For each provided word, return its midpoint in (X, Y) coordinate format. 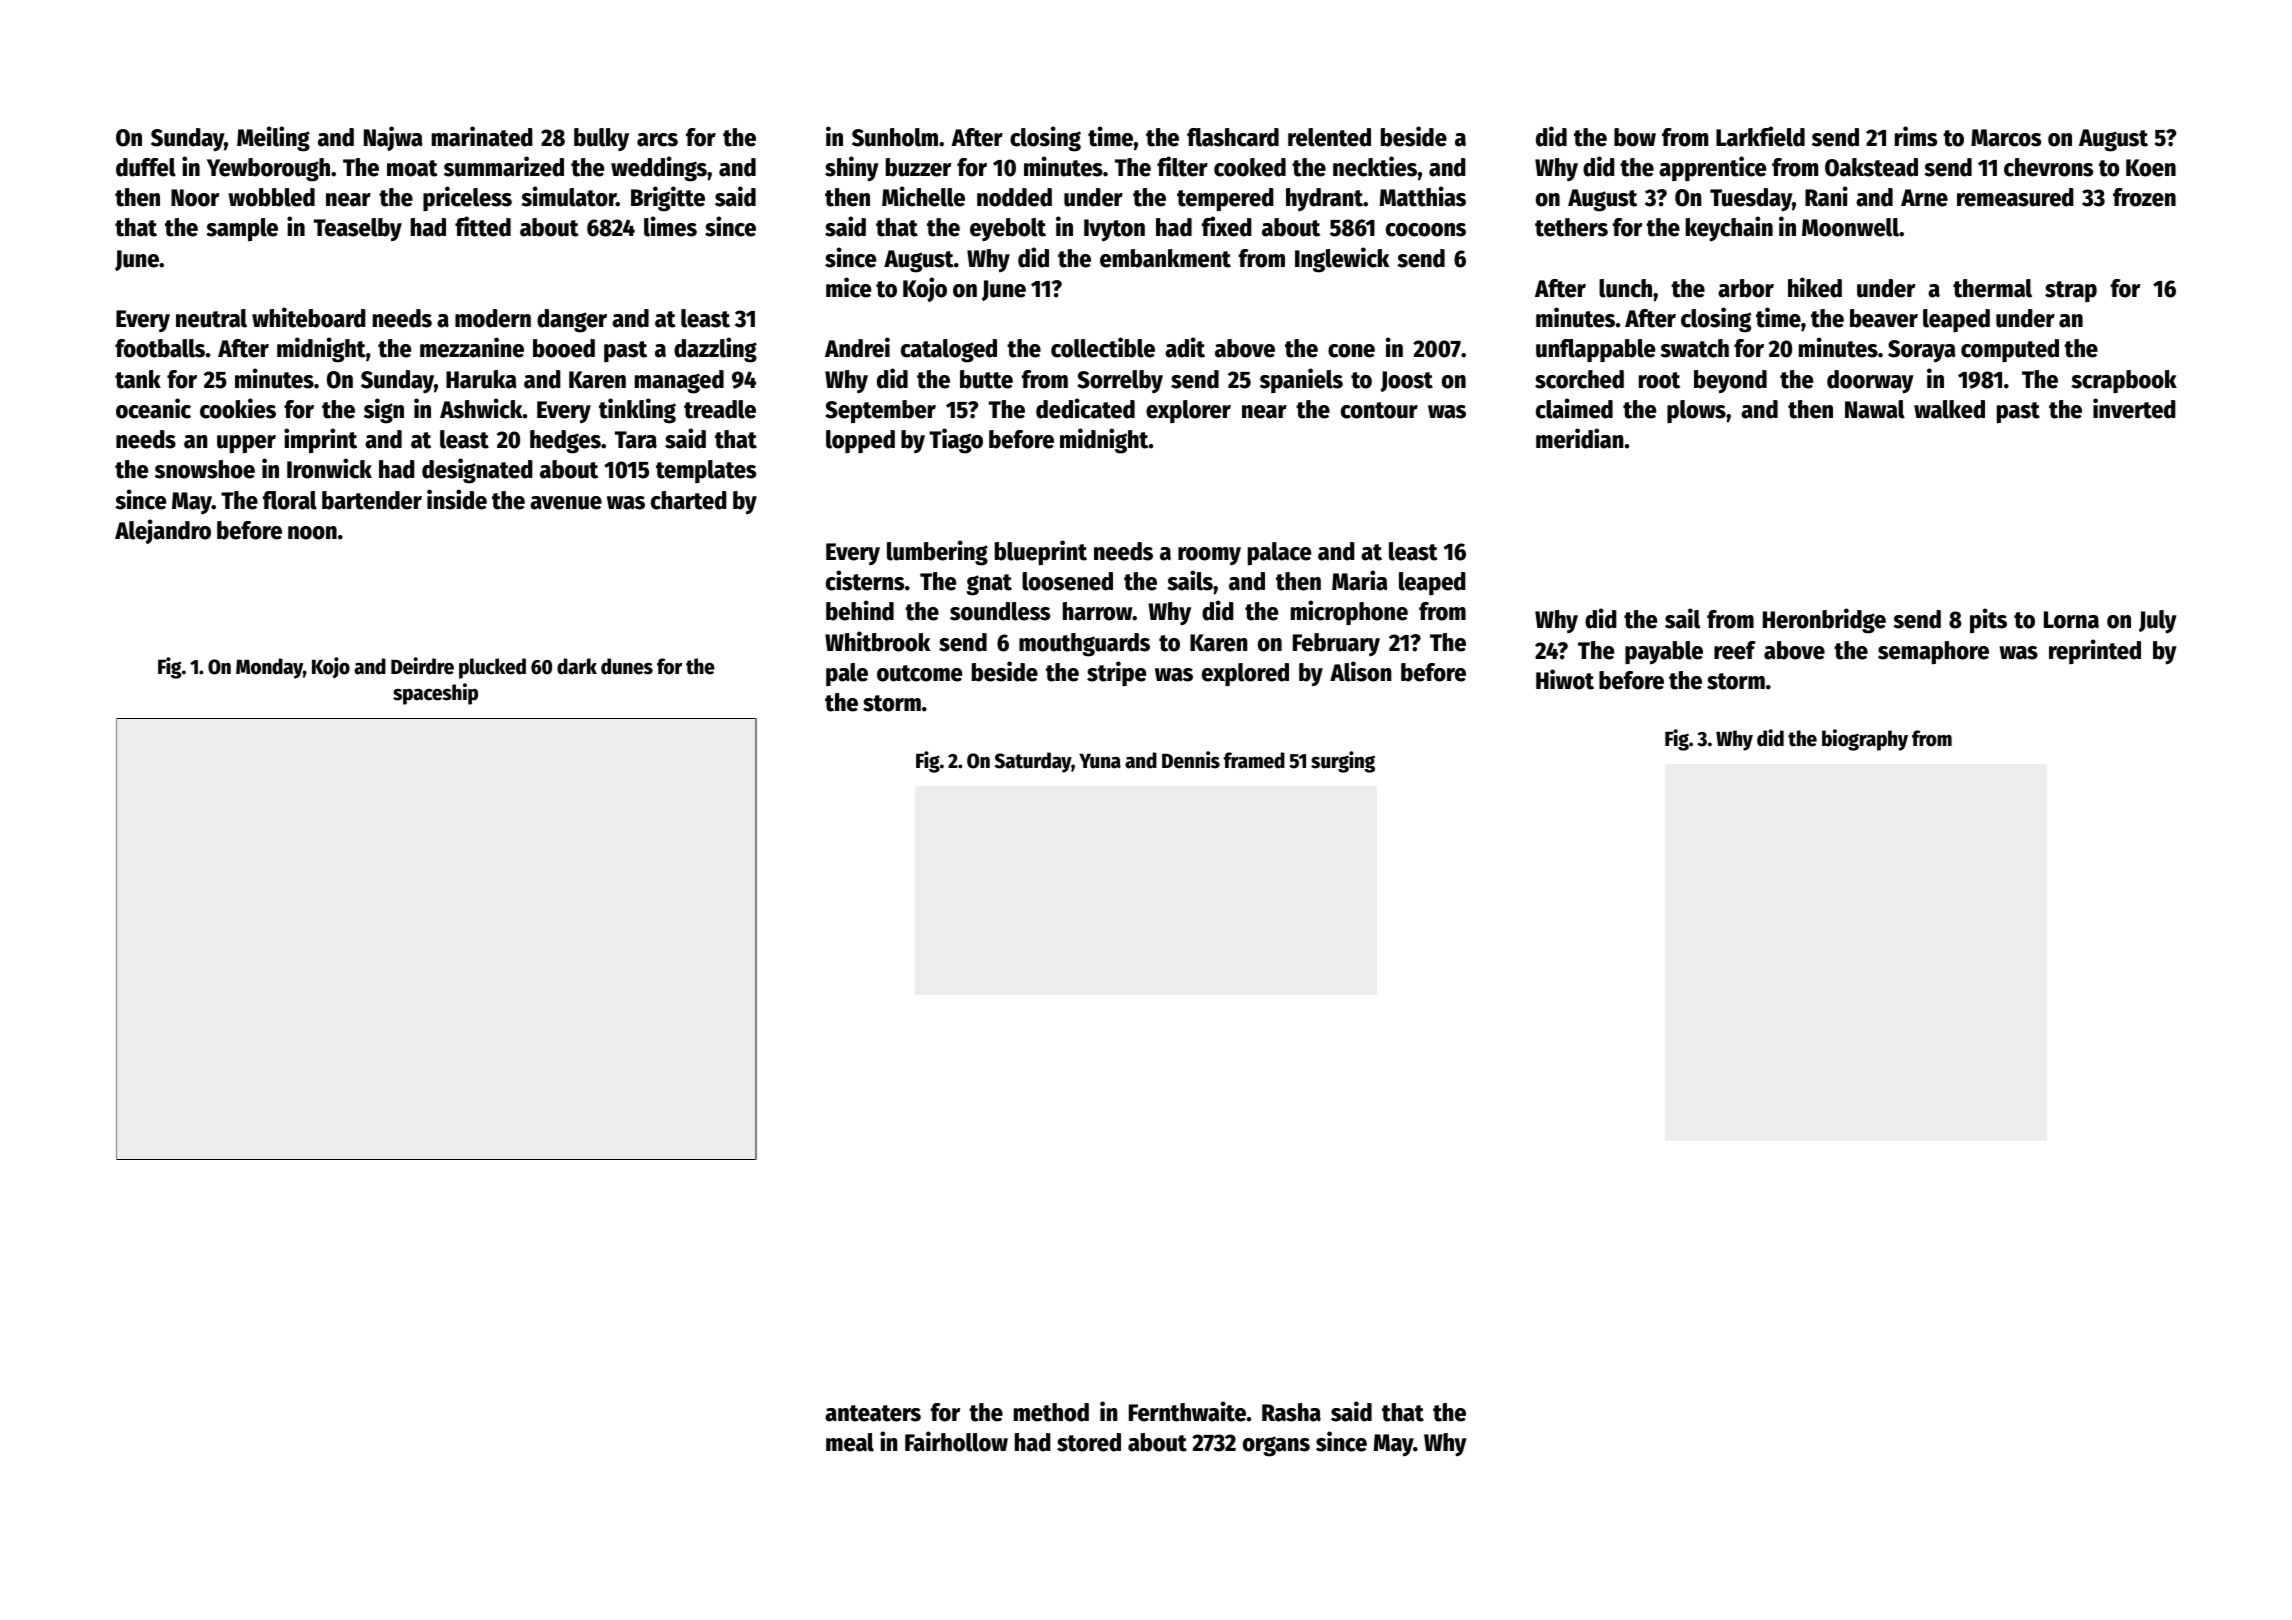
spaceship (435, 694)
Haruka (481, 379)
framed (1254, 760)
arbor (1746, 288)
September (880, 412)
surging (1343, 762)
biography (1865, 740)
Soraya (1921, 351)
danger (572, 321)
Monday (269, 668)
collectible (1103, 347)
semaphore (1933, 653)
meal (850, 1442)
